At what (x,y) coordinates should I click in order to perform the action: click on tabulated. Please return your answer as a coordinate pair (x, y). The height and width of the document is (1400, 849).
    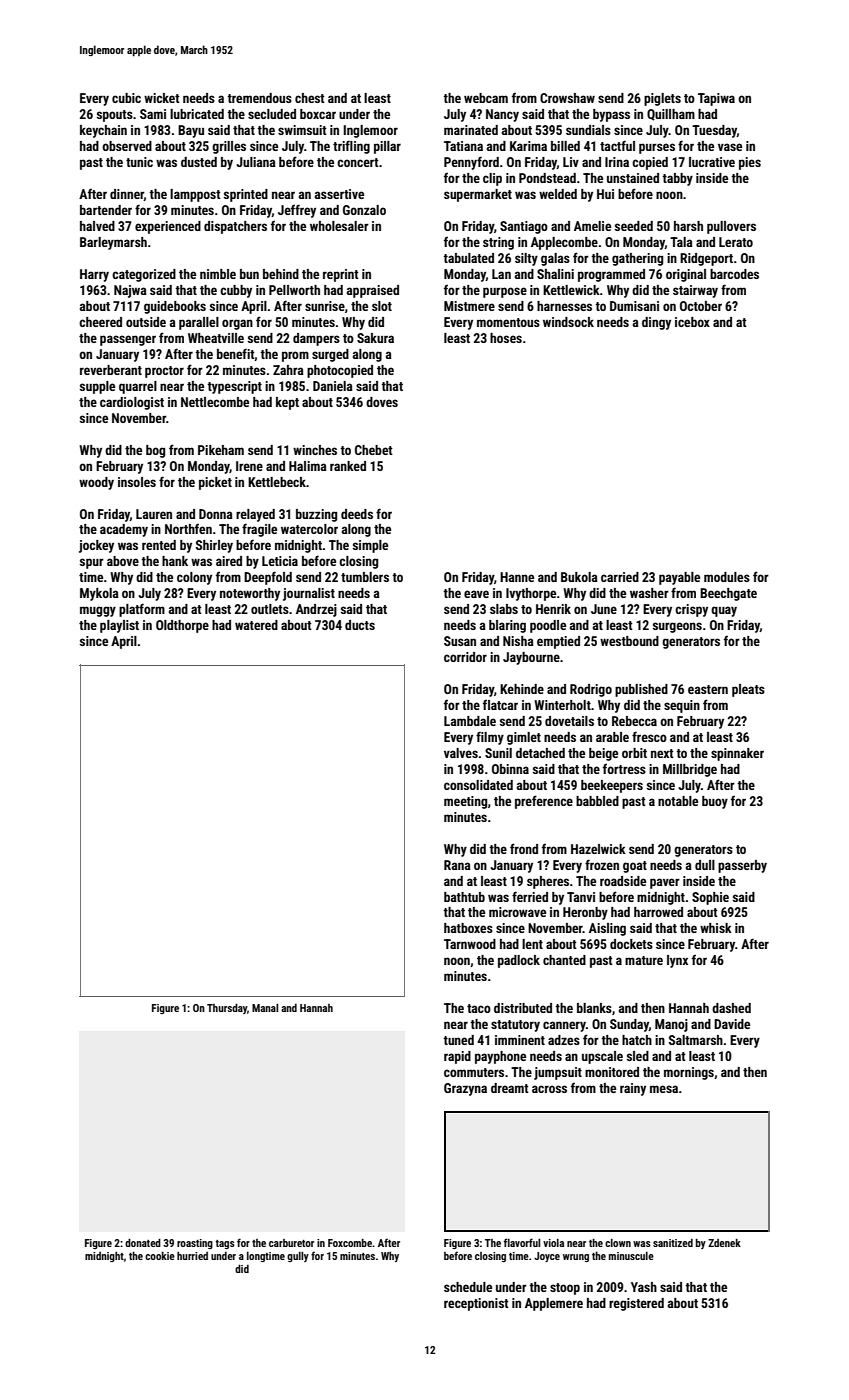
    Looking at the image, I should click on (468, 258).
